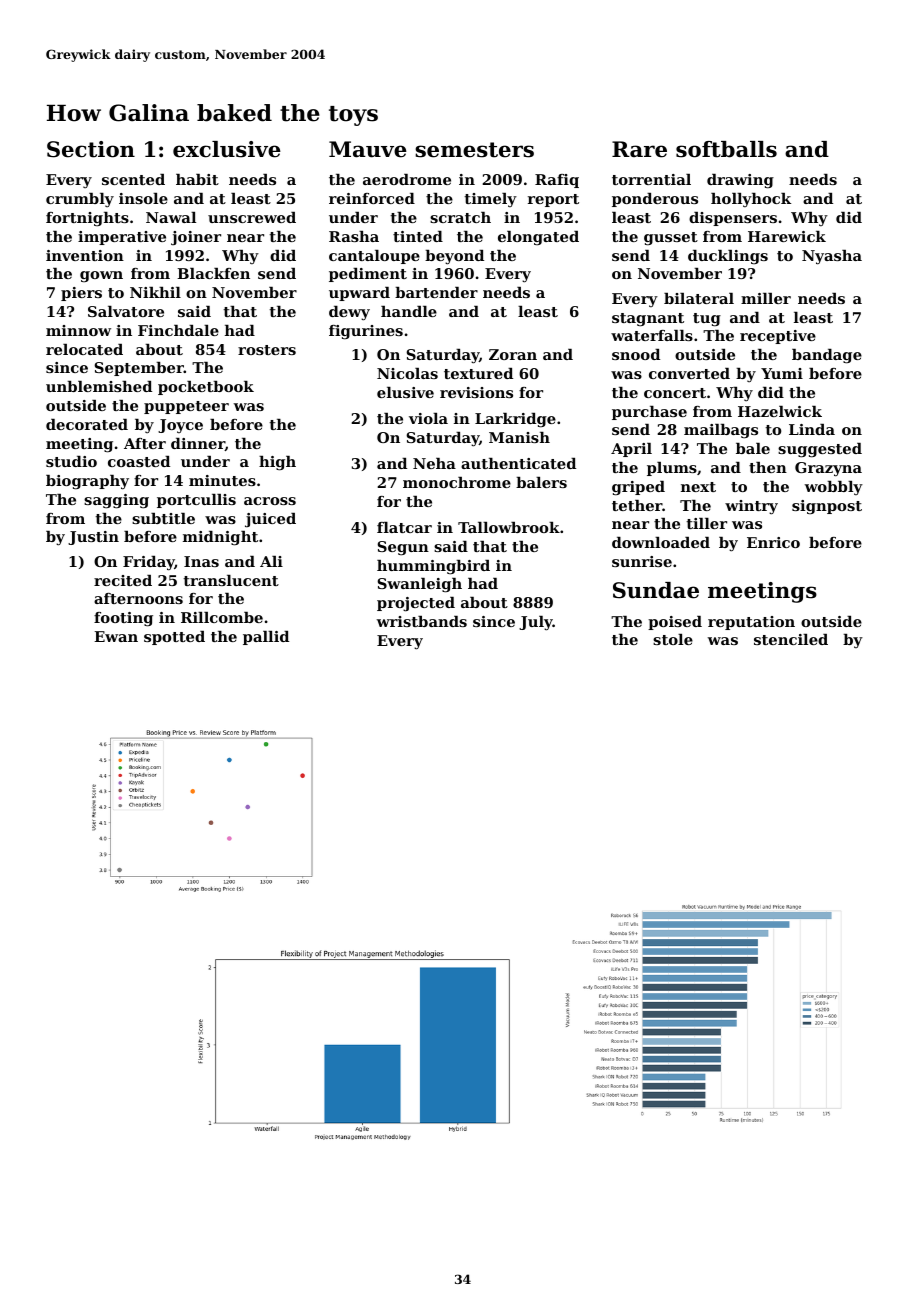 The image size is (908, 1316). Describe the element at coordinates (180, 426) in the screenshot. I see `Joyce` at that location.
